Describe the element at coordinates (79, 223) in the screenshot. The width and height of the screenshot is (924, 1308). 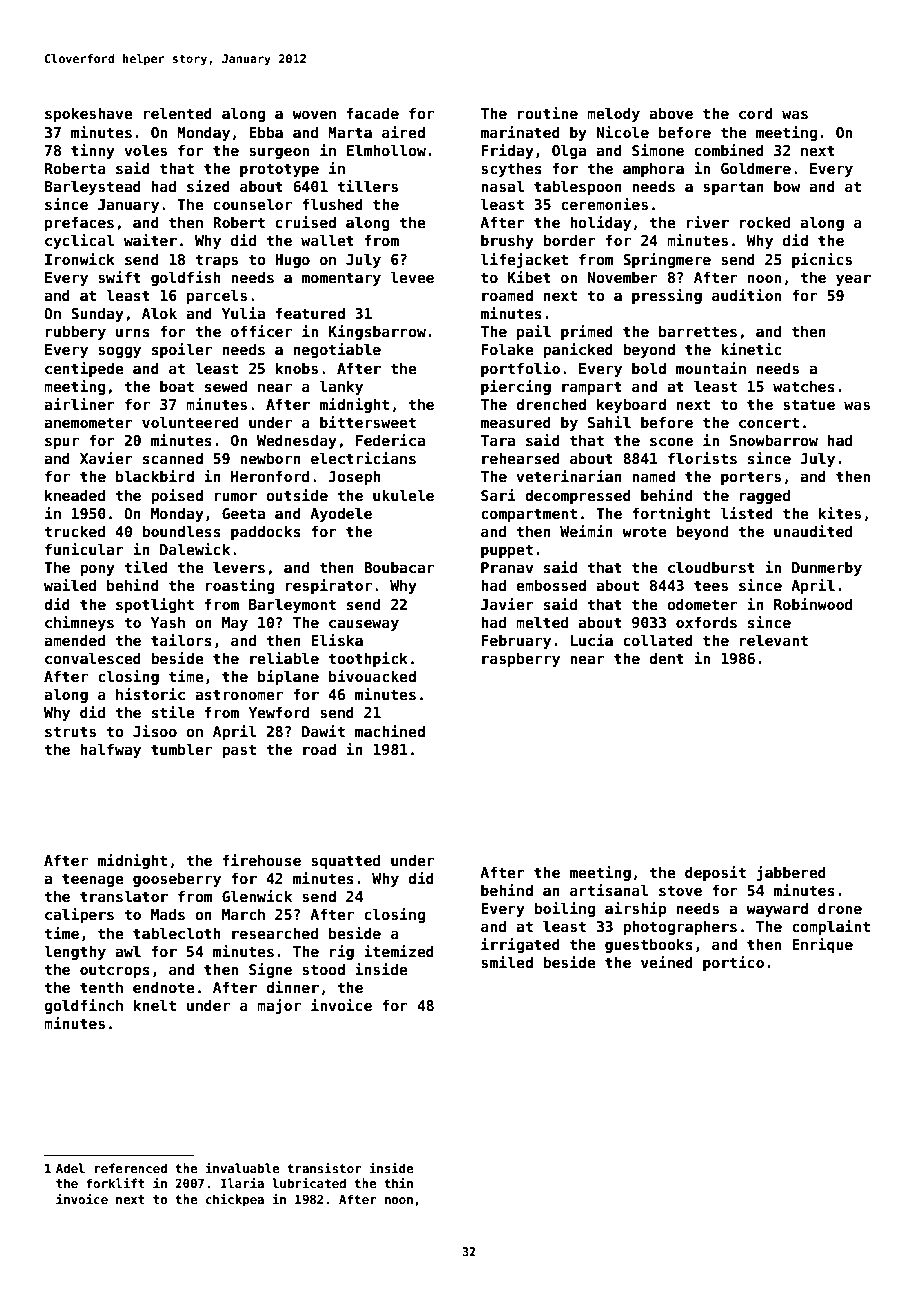
I see `prefaces` at that location.
